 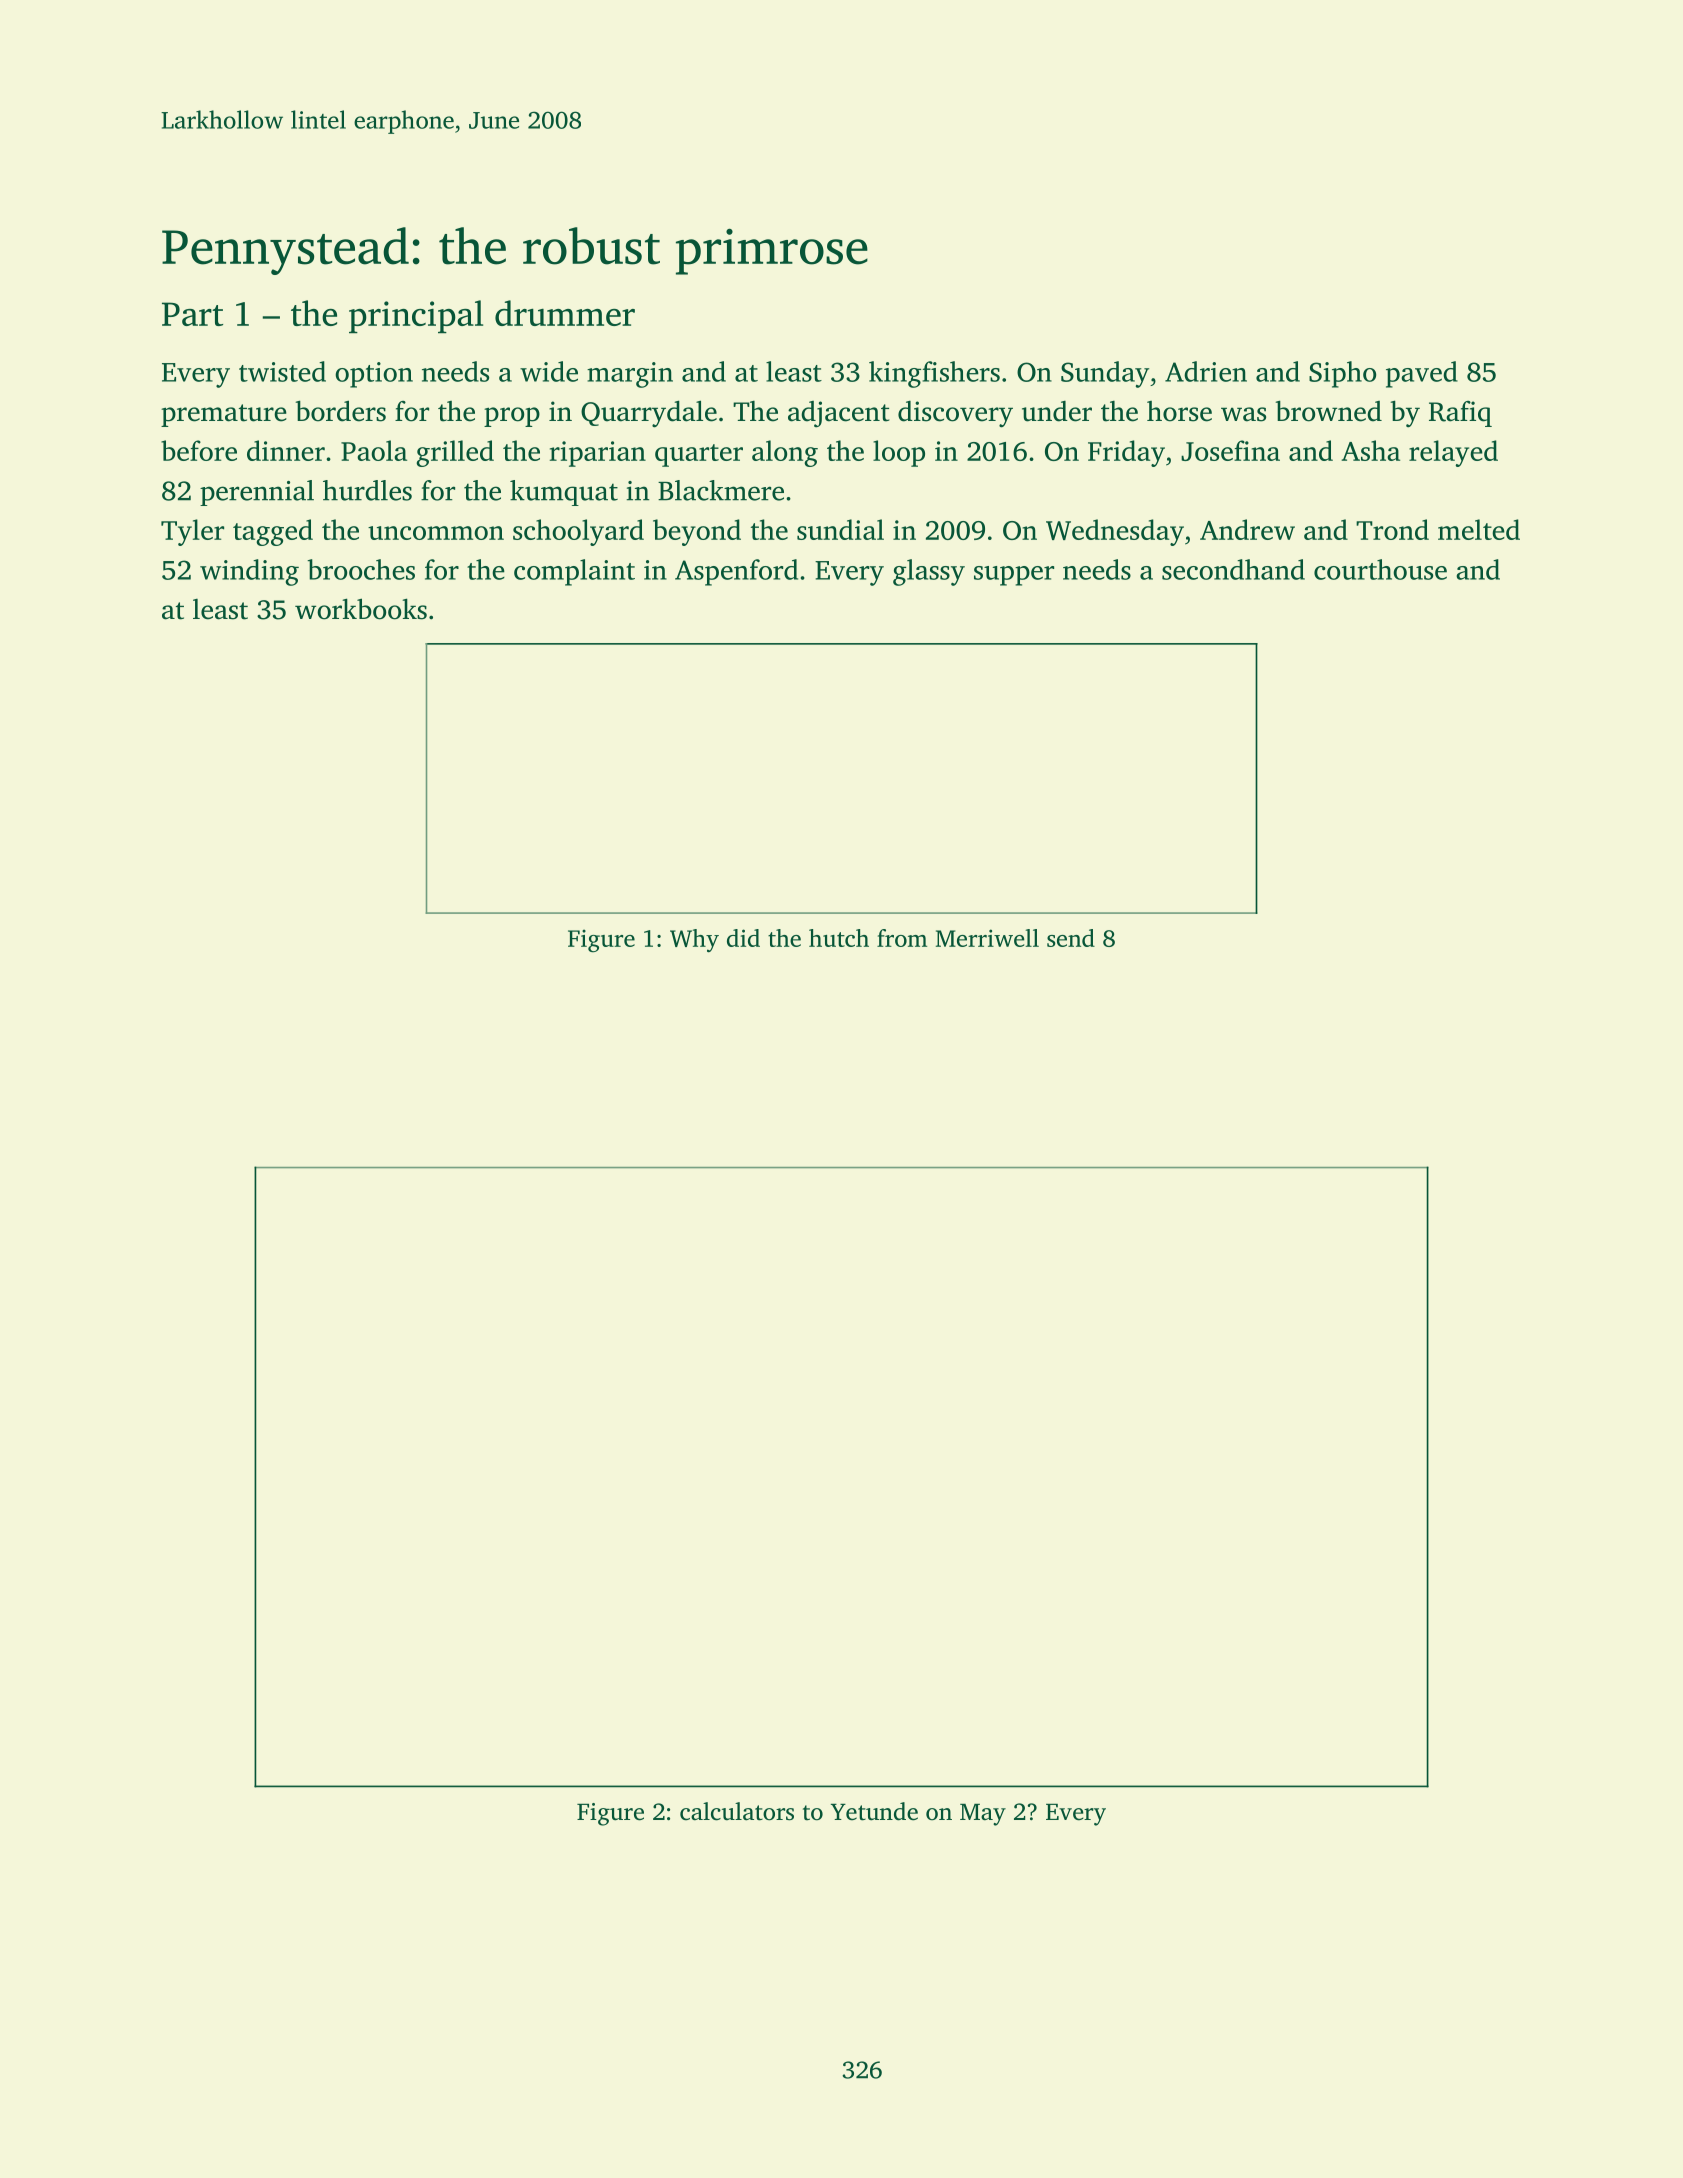 I want to click on did, so click(x=743, y=938).
